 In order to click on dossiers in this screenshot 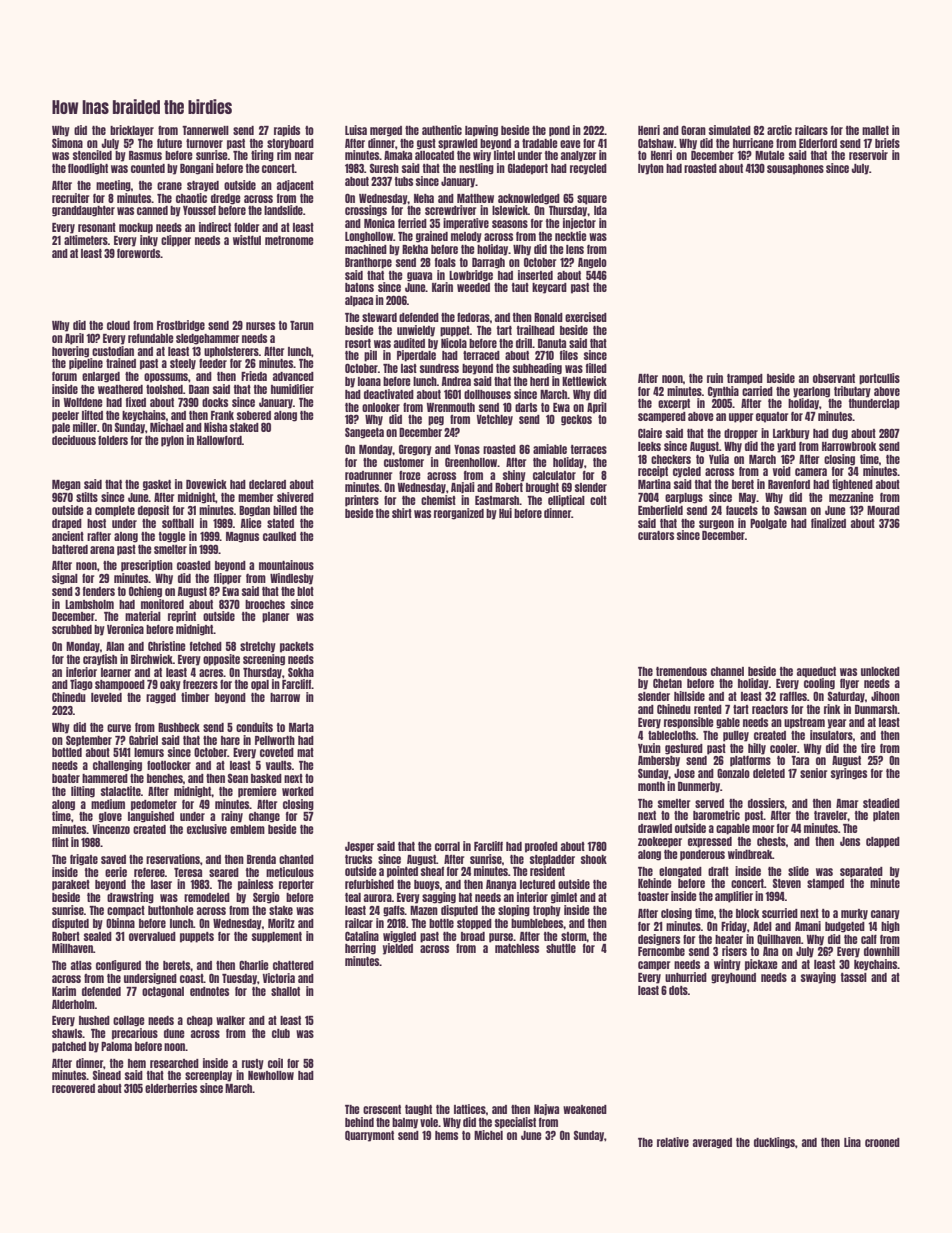, I will do `click(766, 803)`.
